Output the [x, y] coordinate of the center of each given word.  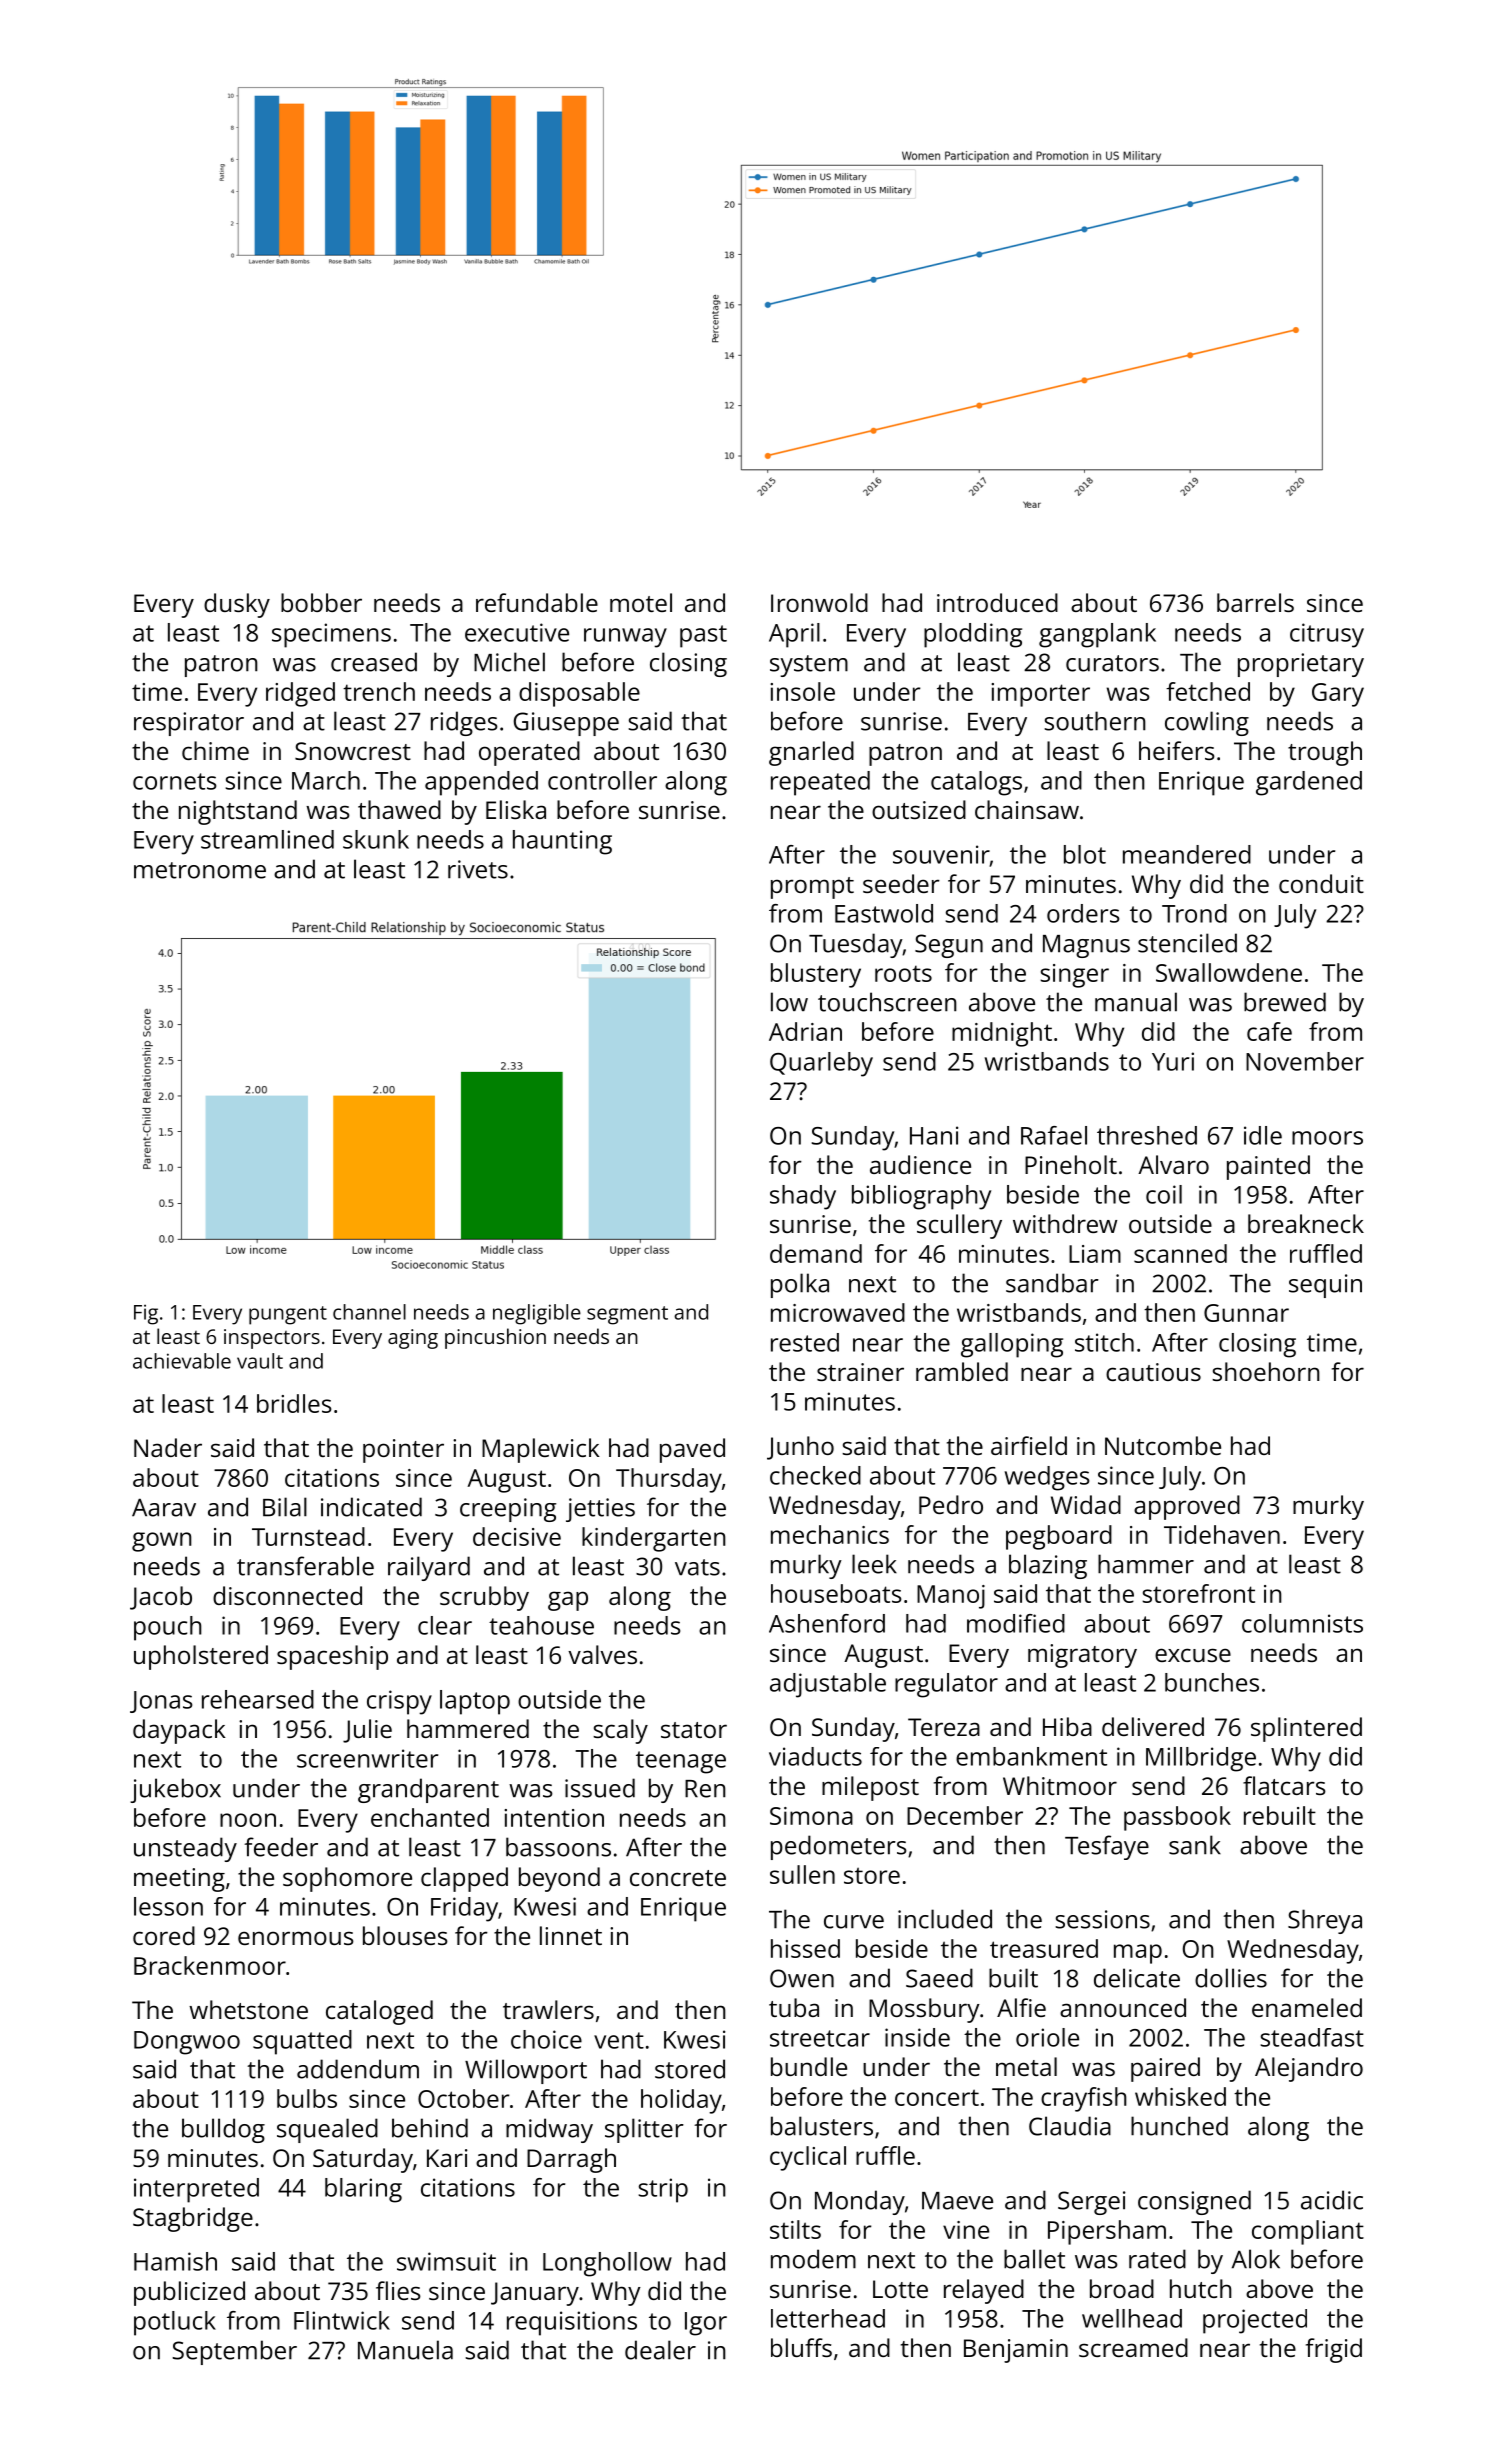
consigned [1194, 2202]
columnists [1302, 1623]
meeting [179, 1880]
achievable [182, 1361]
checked [815, 1475]
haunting [562, 842]
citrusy [1327, 635]
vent [619, 2040]
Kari [447, 2158]
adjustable [828, 1685]
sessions [1102, 1919]
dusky [237, 605]
